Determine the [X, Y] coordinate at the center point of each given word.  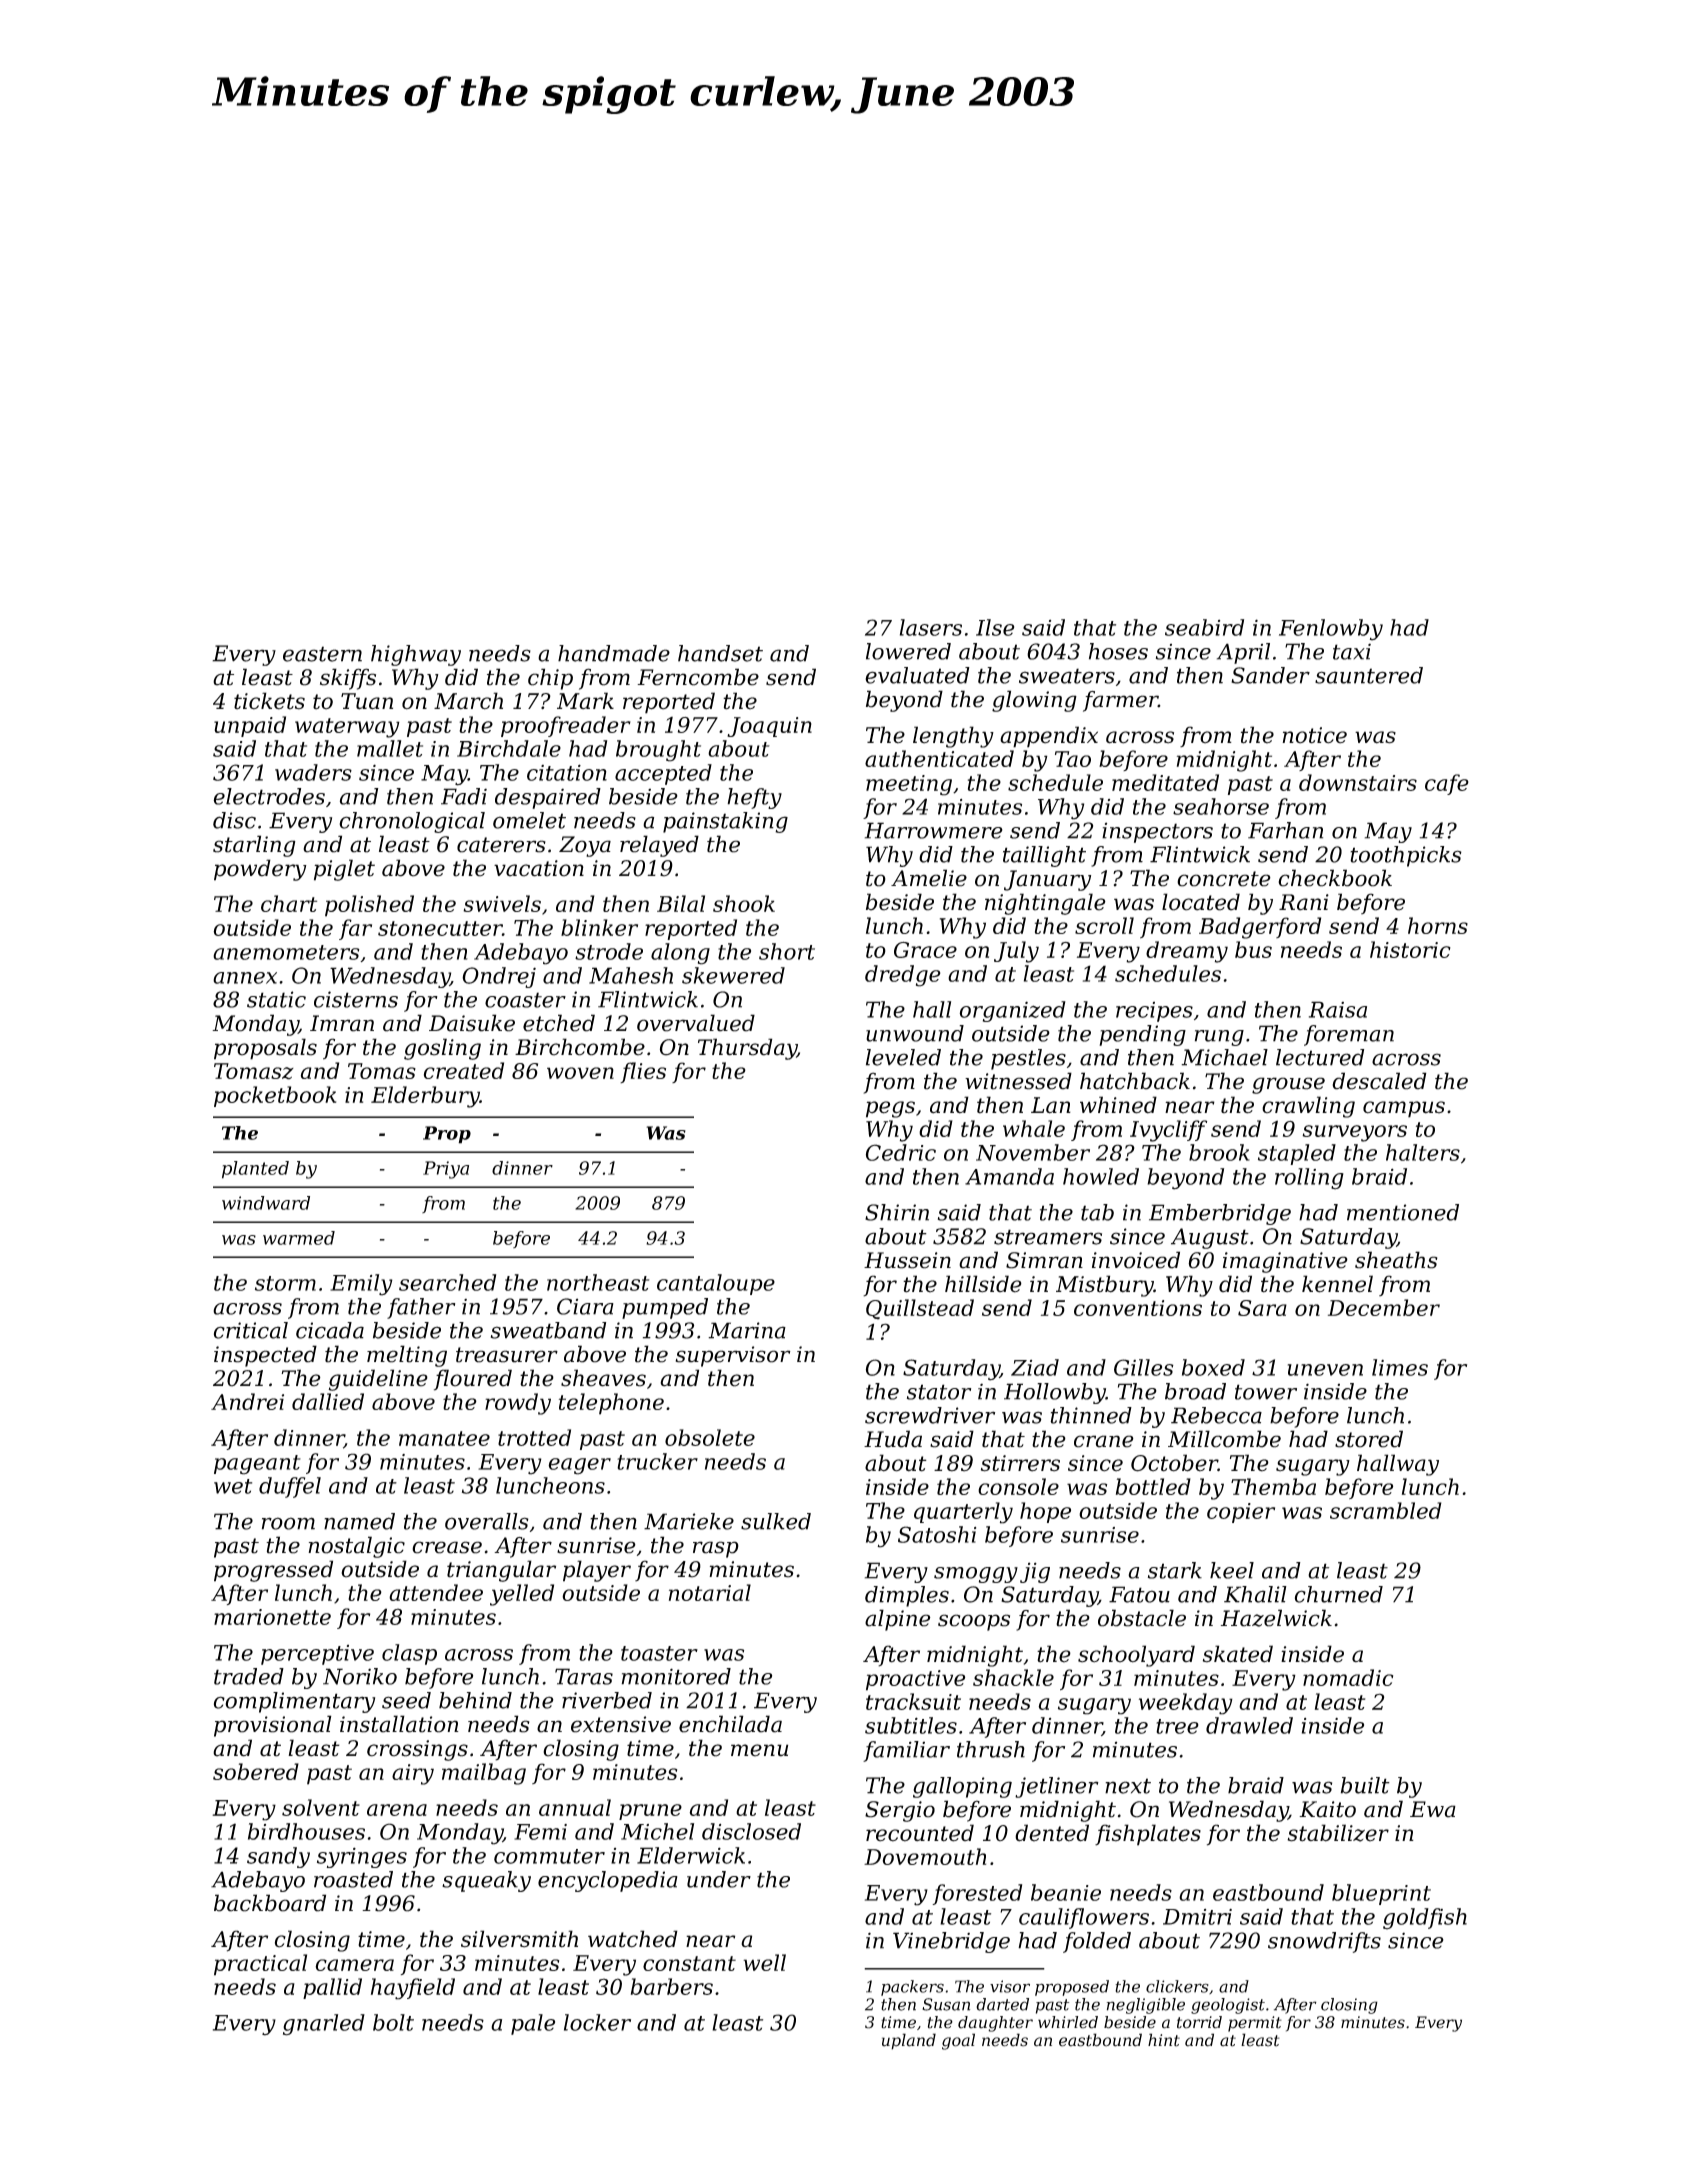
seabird [1204, 627]
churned [1339, 1594]
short [787, 951]
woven [580, 1073]
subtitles [911, 1725]
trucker [657, 1461]
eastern [322, 654]
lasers [931, 627]
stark [1175, 1570]
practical [260, 1965]
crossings [417, 1750]
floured [473, 1380]
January [1047, 880]
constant [689, 1963]
